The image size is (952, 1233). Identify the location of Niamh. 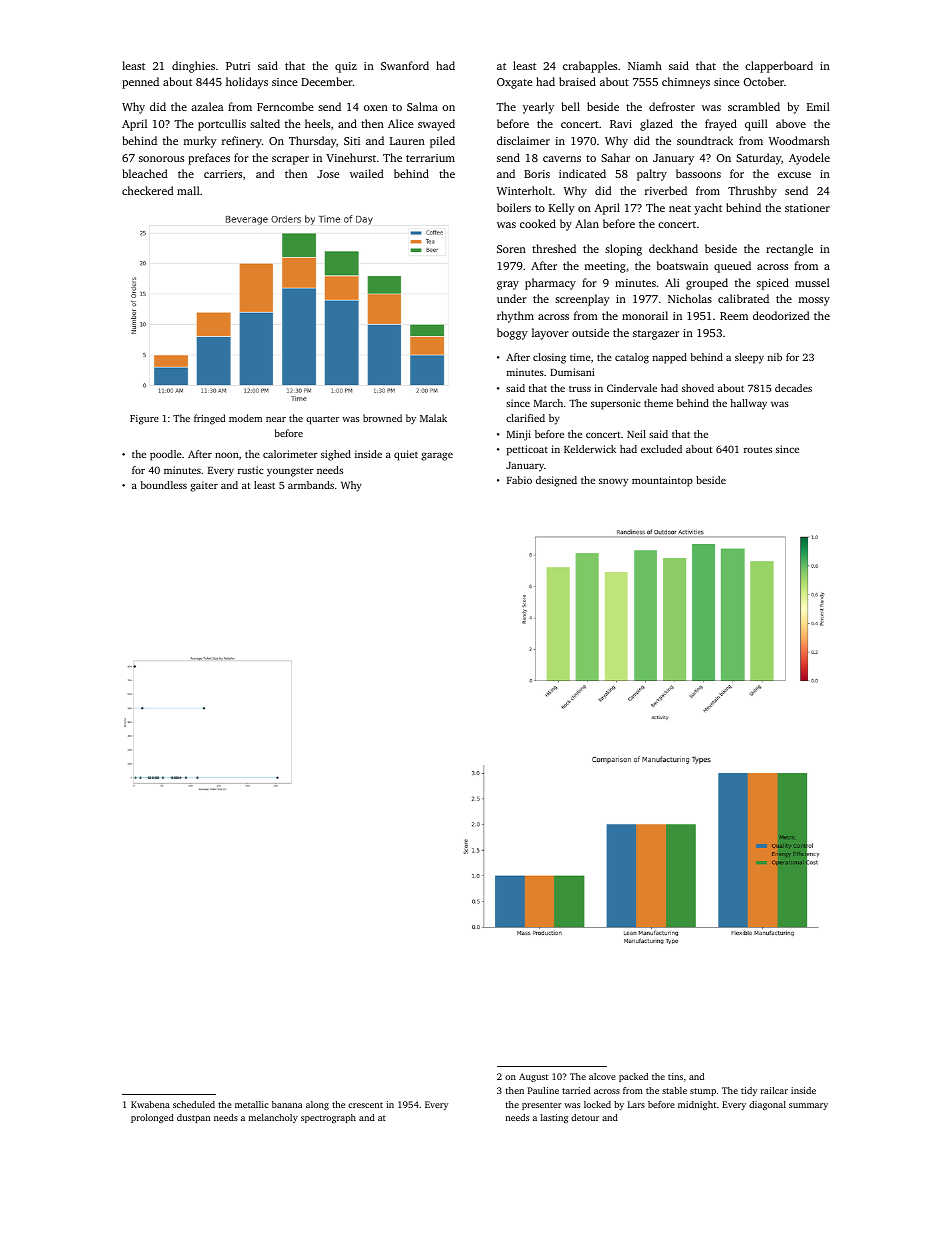
(645, 65).
